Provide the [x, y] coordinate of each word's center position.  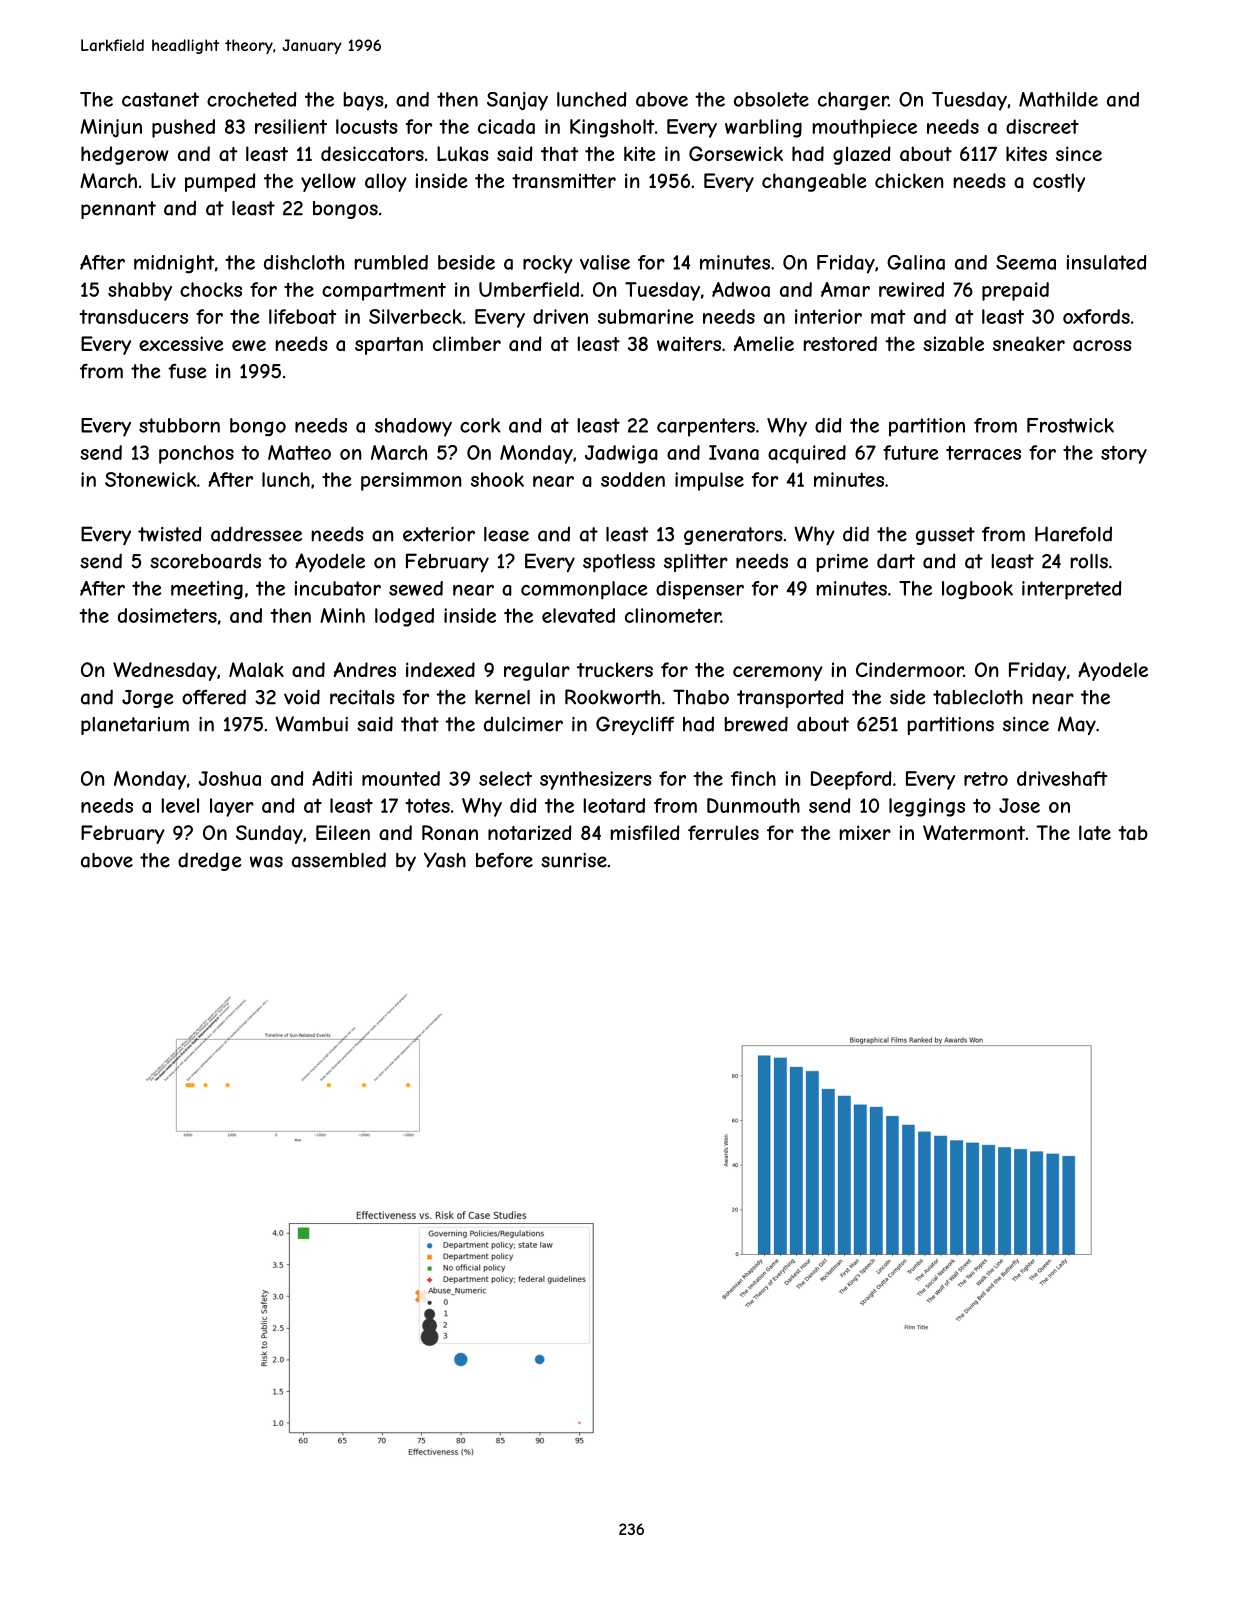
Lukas [462, 153]
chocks [211, 289]
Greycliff [635, 725]
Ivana [734, 452]
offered [214, 697]
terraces [983, 453]
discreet [1042, 126]
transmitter [564, 180]
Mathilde [1058, 99]
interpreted [1071, 590]
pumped [220, 182]
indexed [440, 669]
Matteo [299, 452]
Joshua [229, 778]
